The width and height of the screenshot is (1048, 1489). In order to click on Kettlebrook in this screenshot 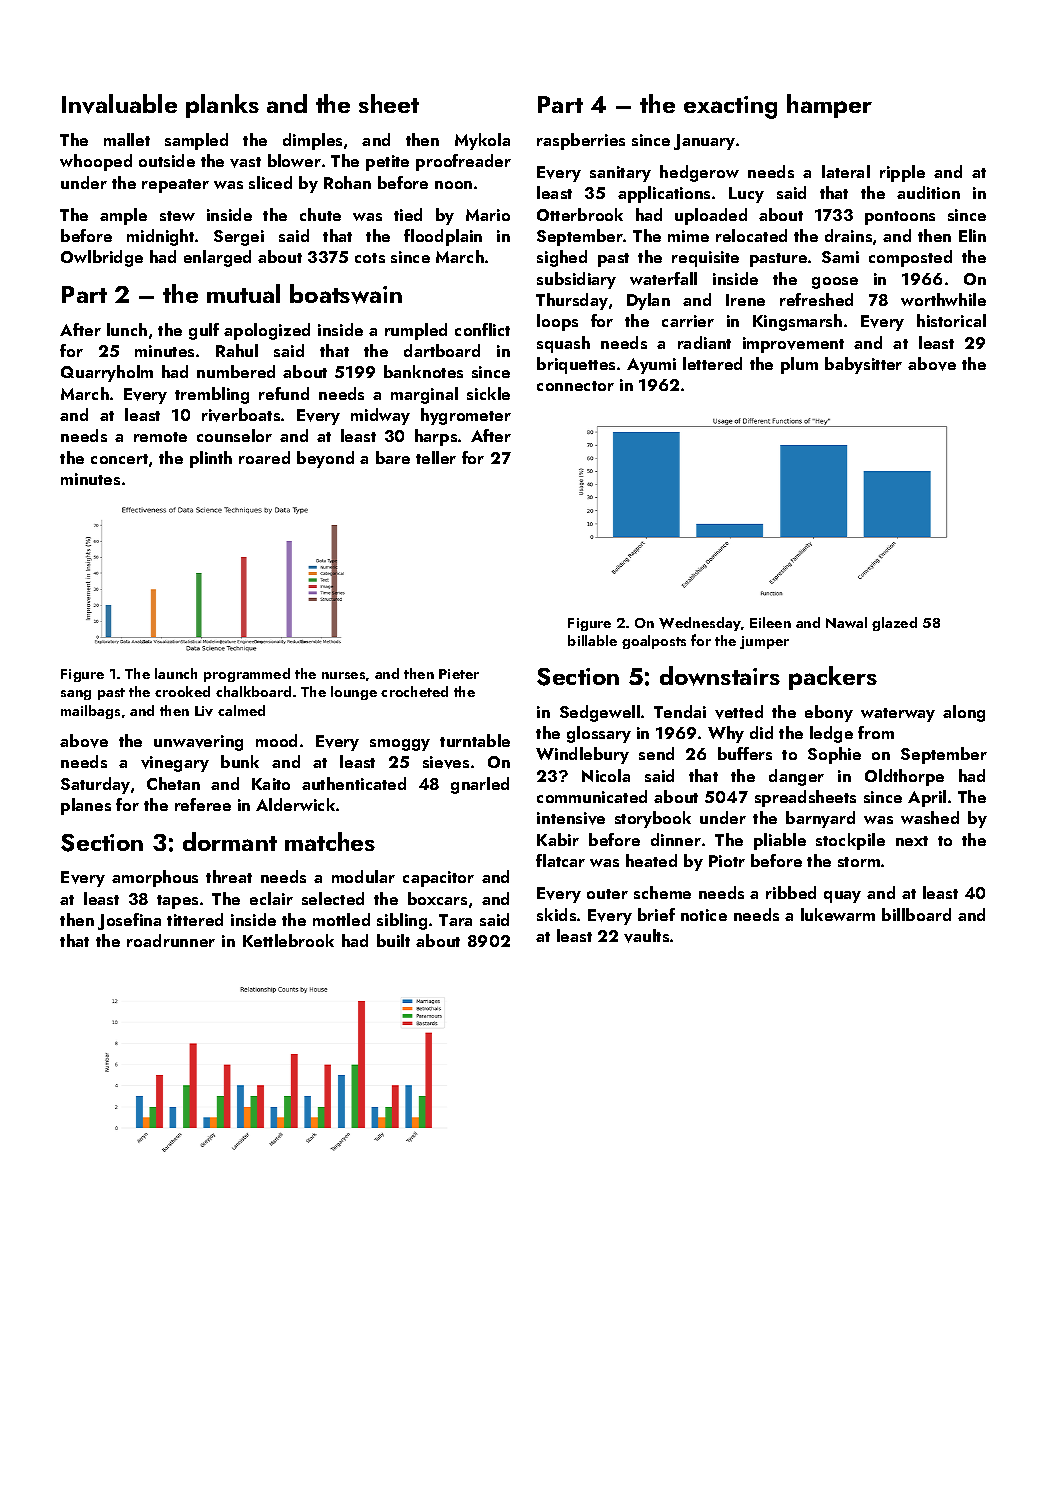, I will do `click(288, 940)`.
